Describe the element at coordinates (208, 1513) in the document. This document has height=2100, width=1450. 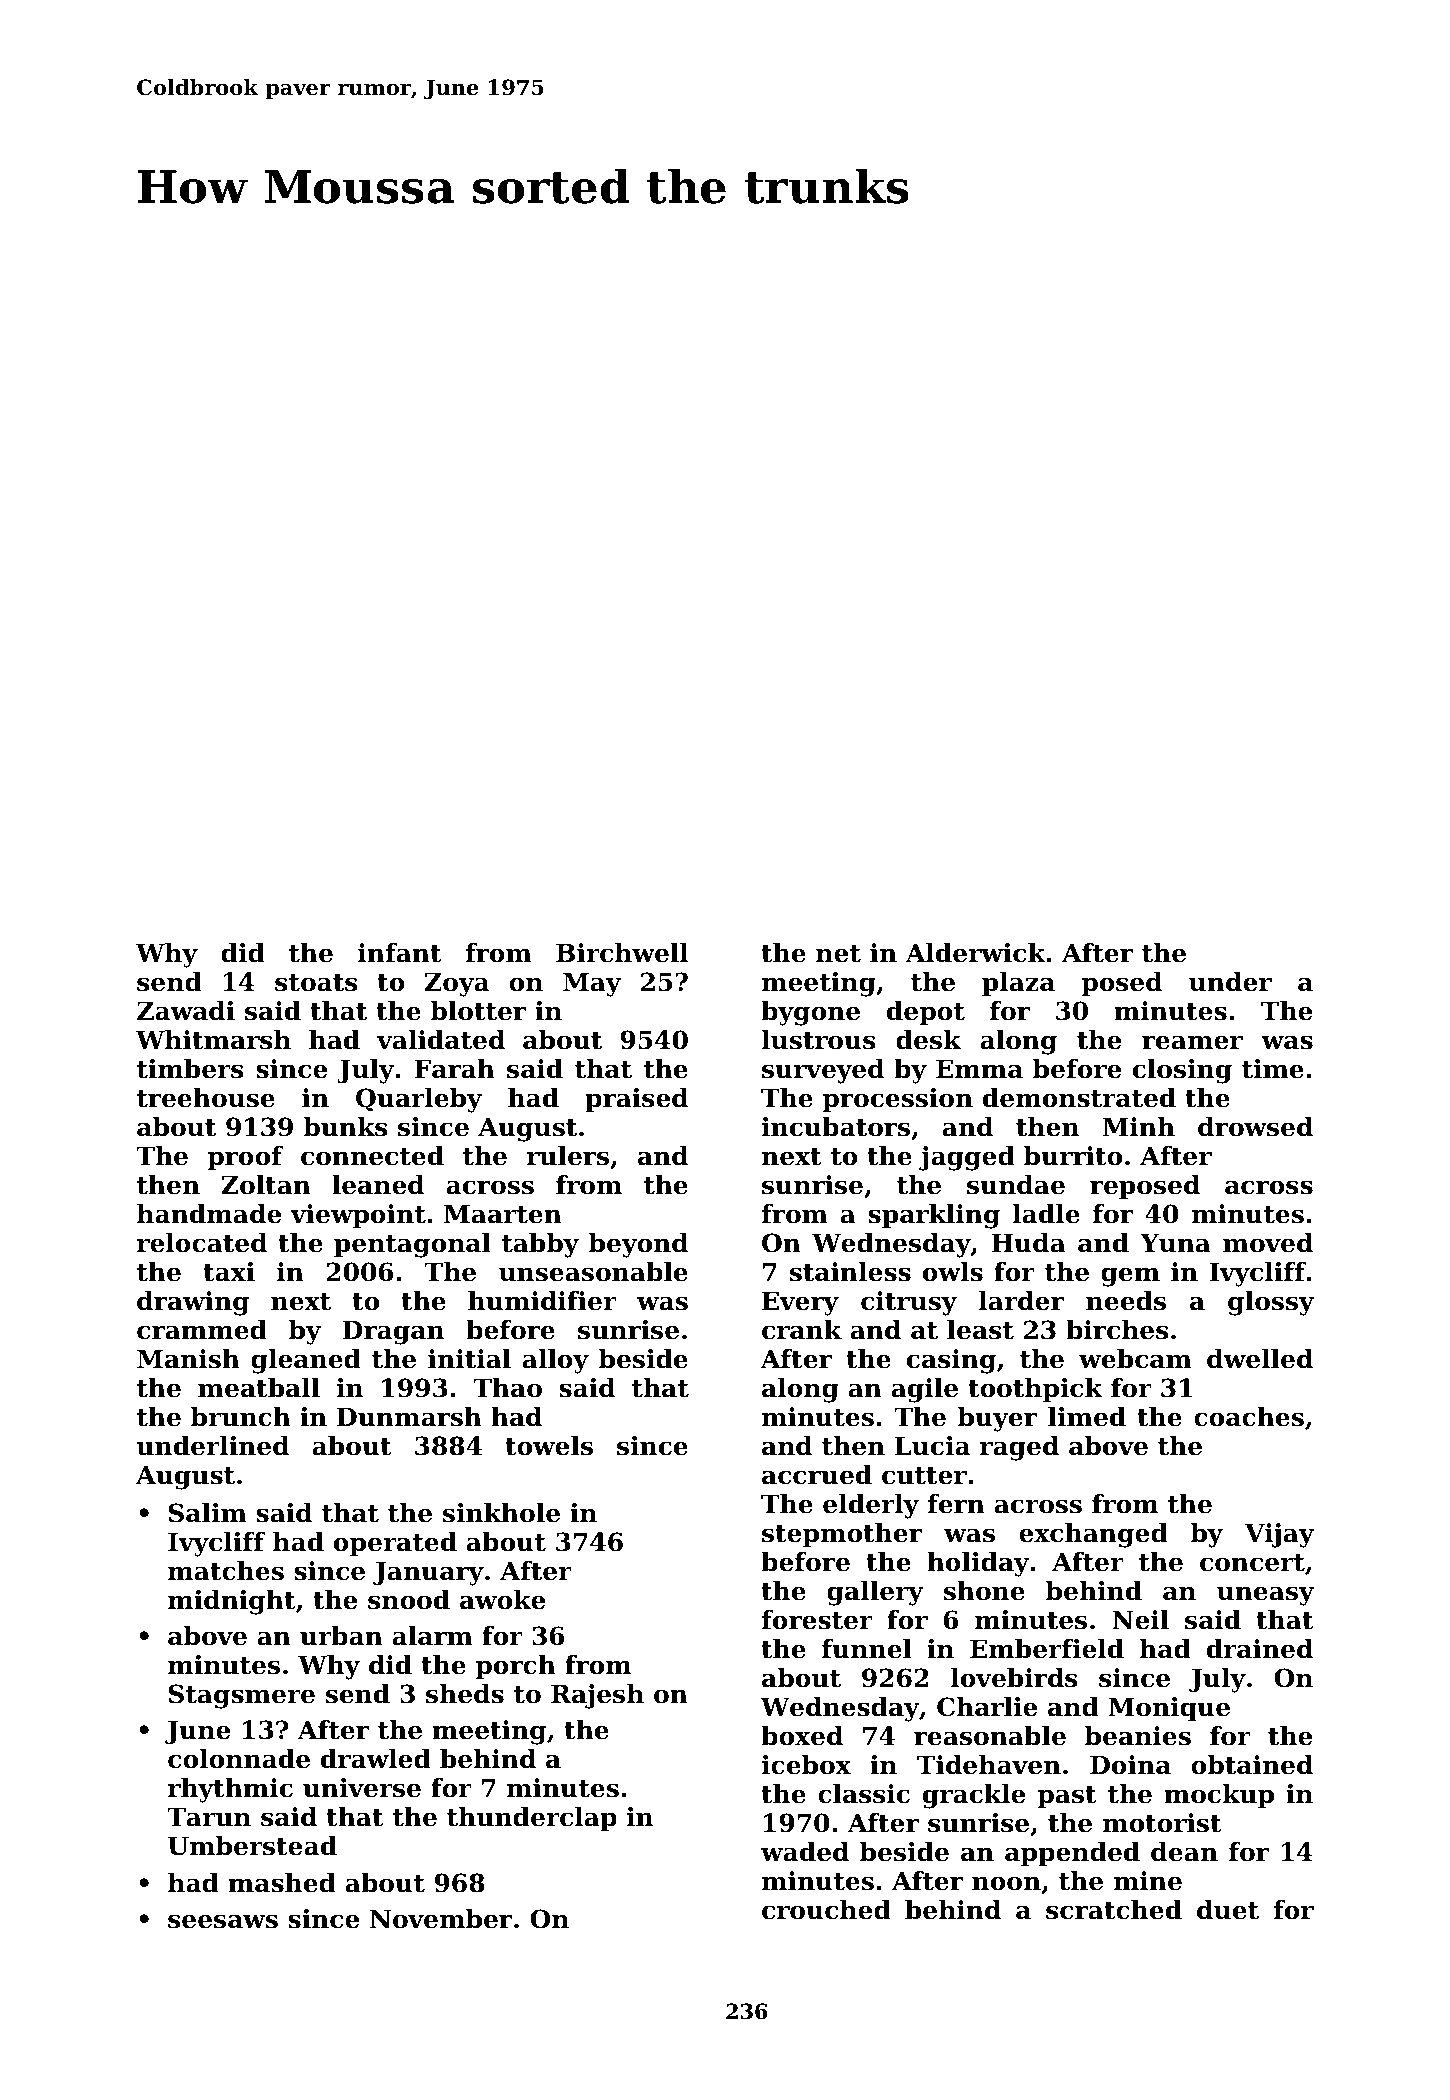
I see `Salim` at that location.
